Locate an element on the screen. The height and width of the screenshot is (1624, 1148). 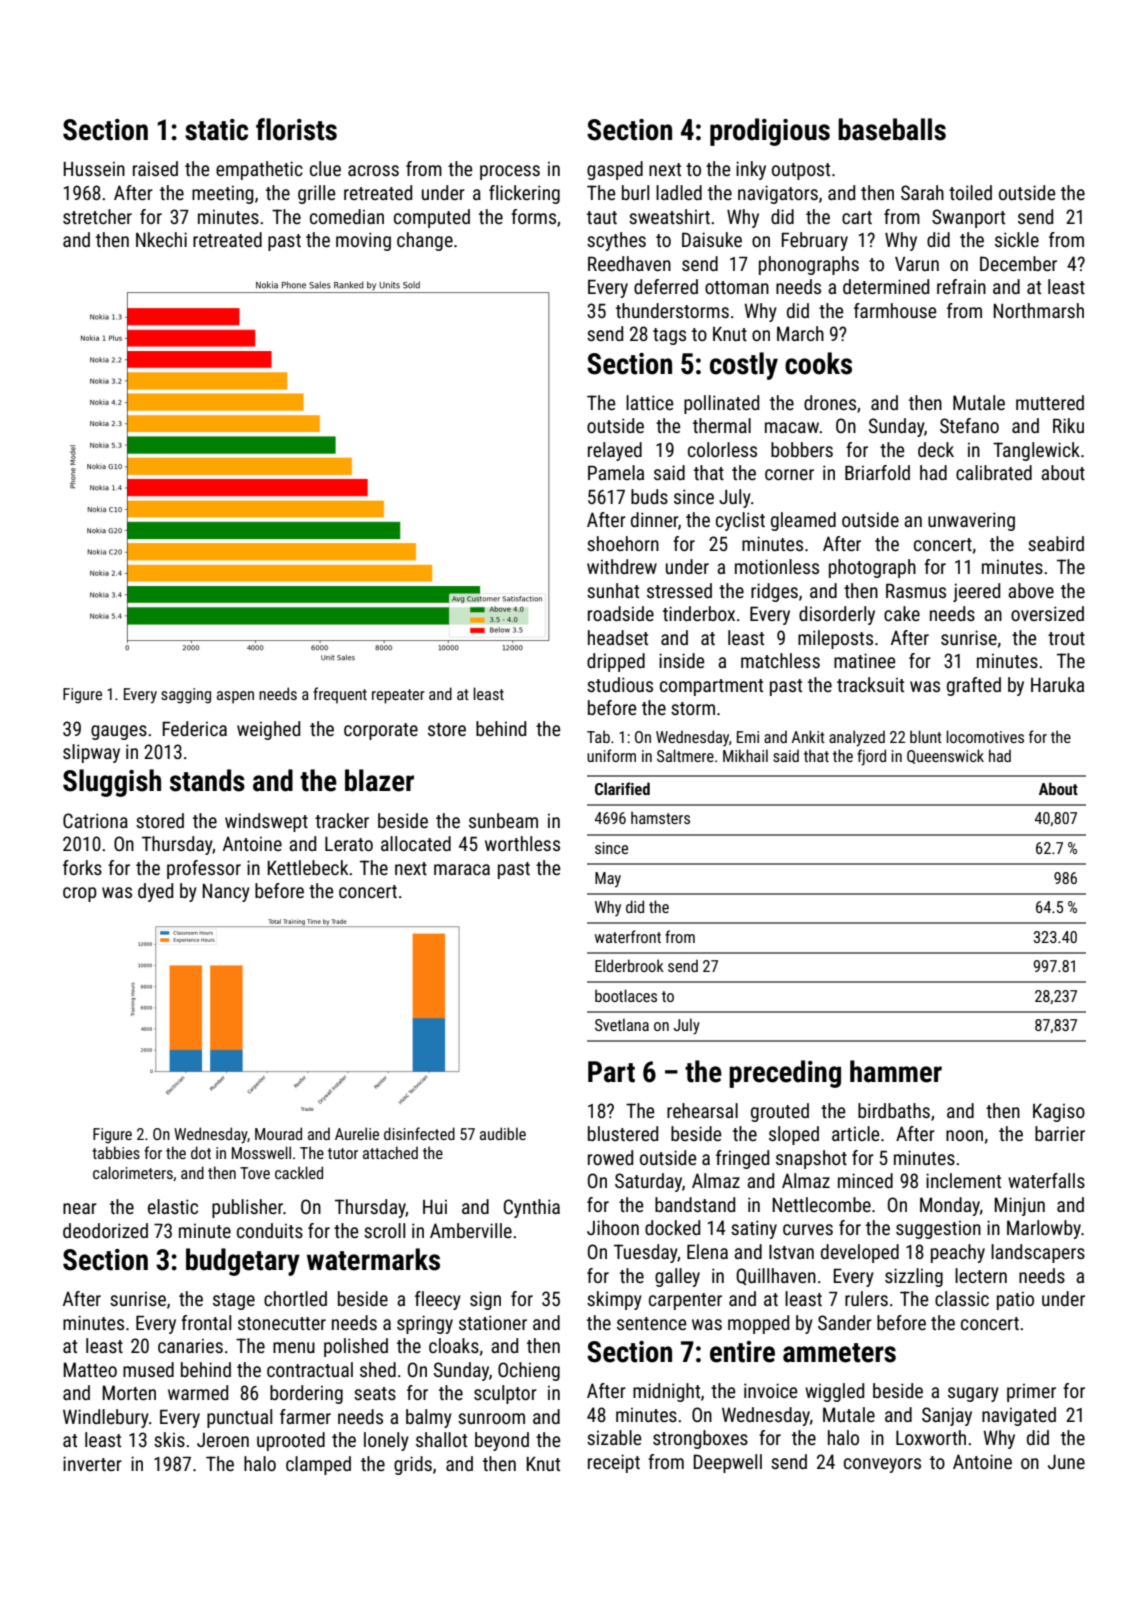
seabird is located at coordinates (1056, 543).
